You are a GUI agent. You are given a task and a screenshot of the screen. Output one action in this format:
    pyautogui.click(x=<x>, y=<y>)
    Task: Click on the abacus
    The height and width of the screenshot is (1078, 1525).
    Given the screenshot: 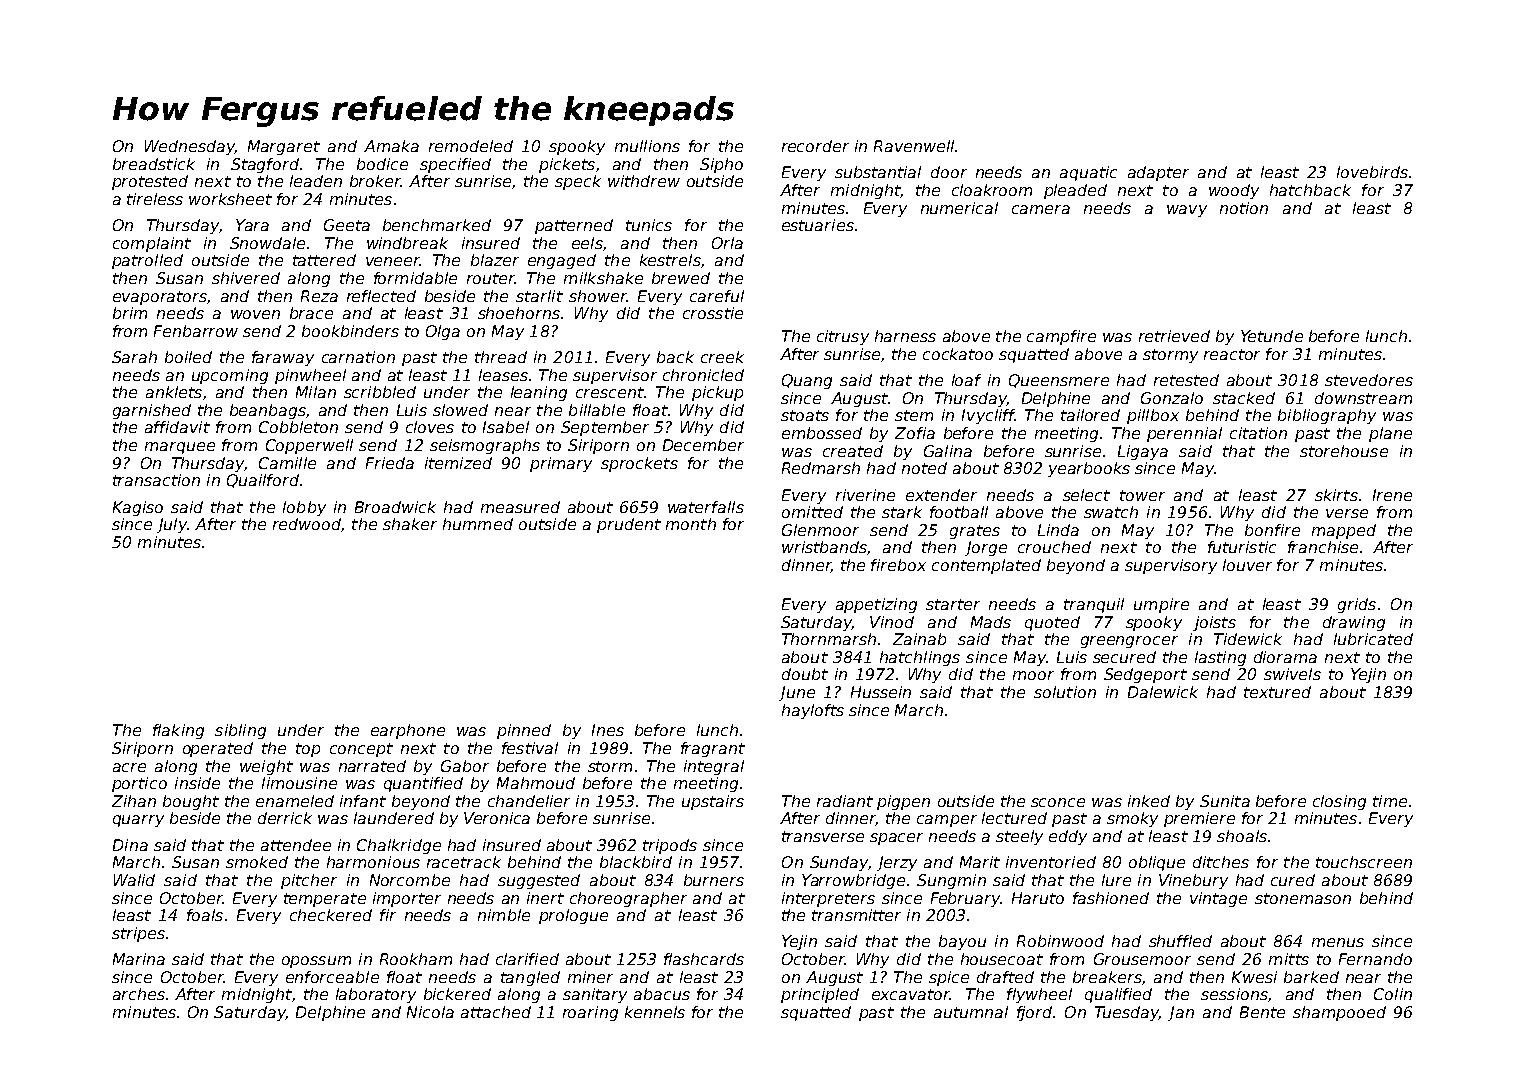 What is the action you would take?
    pyautogui.click(x=662, y=994)
